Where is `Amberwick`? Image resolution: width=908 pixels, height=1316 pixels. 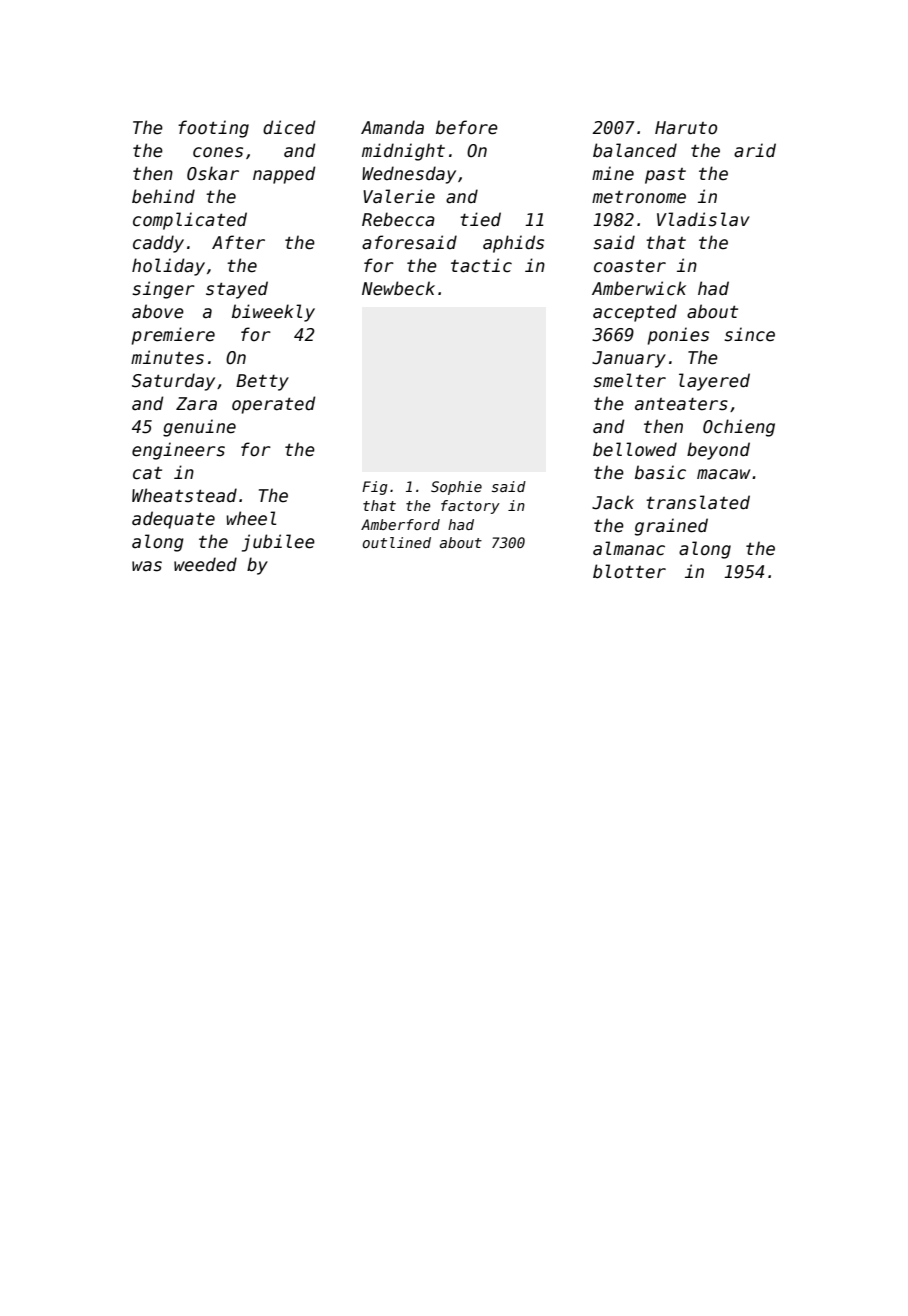
Amberwick is located at coordinates (639, 288).
